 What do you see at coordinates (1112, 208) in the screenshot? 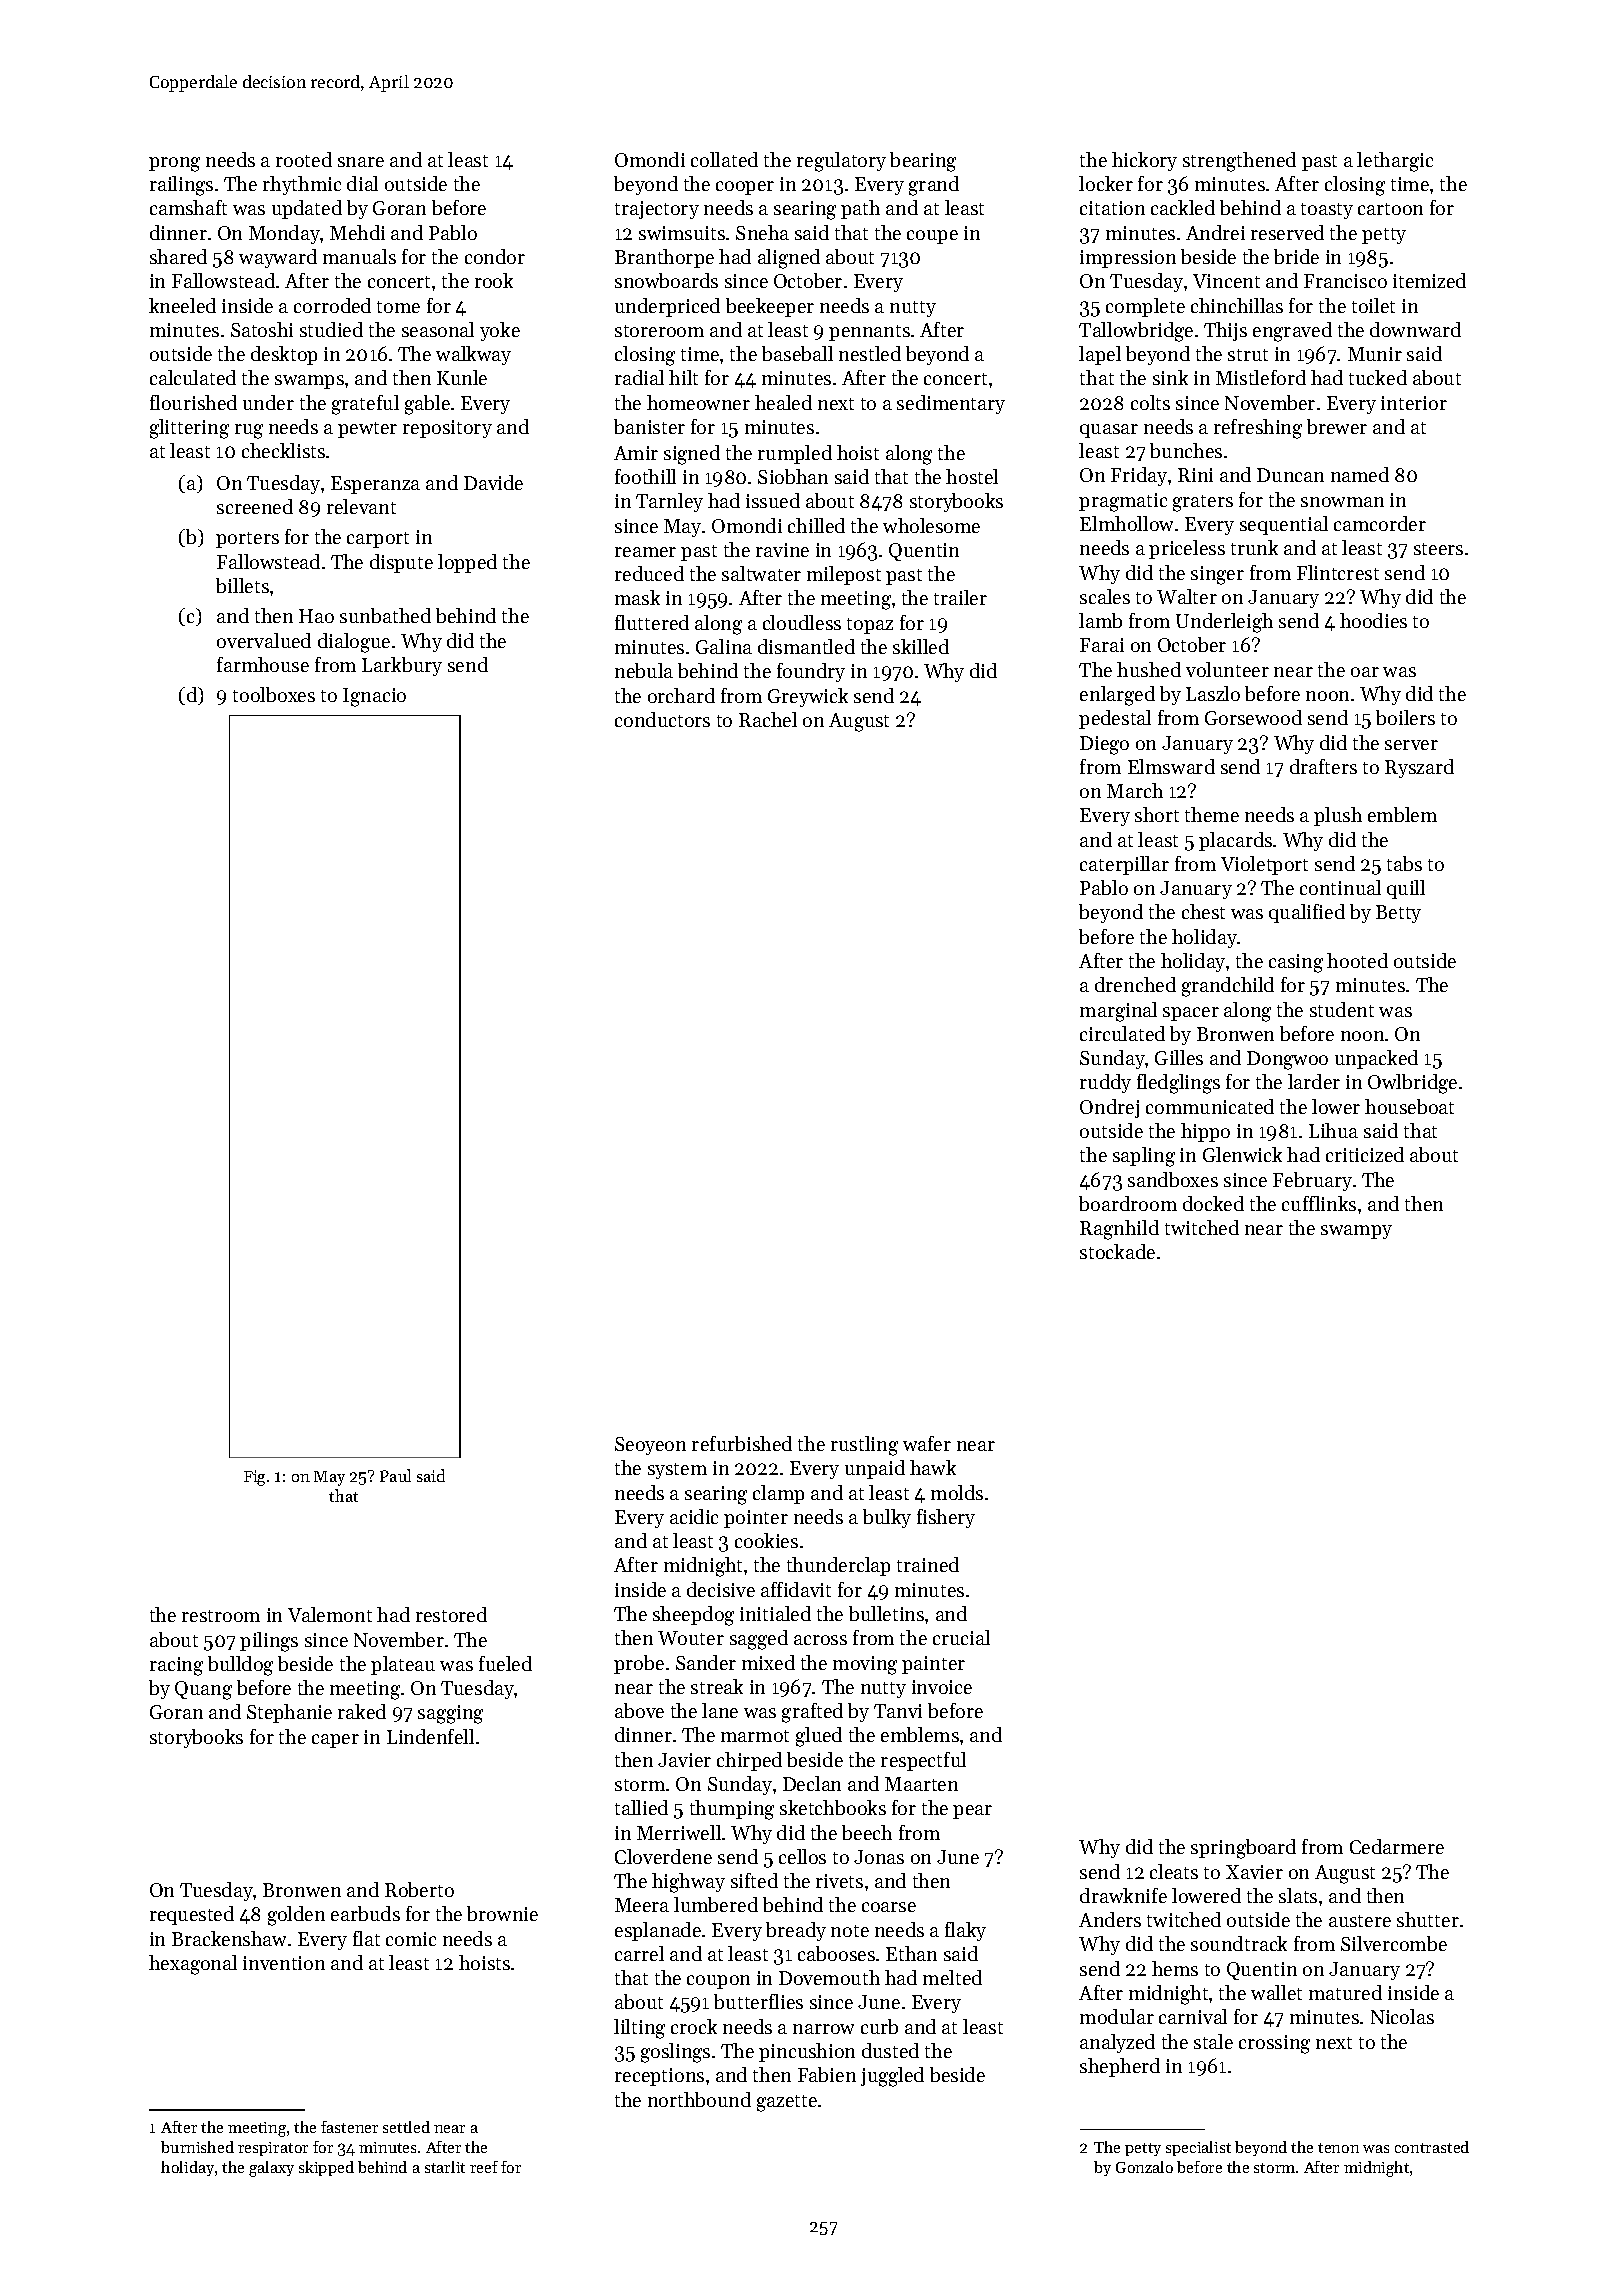
I see `citation` at bounding box center [1112, 208].
